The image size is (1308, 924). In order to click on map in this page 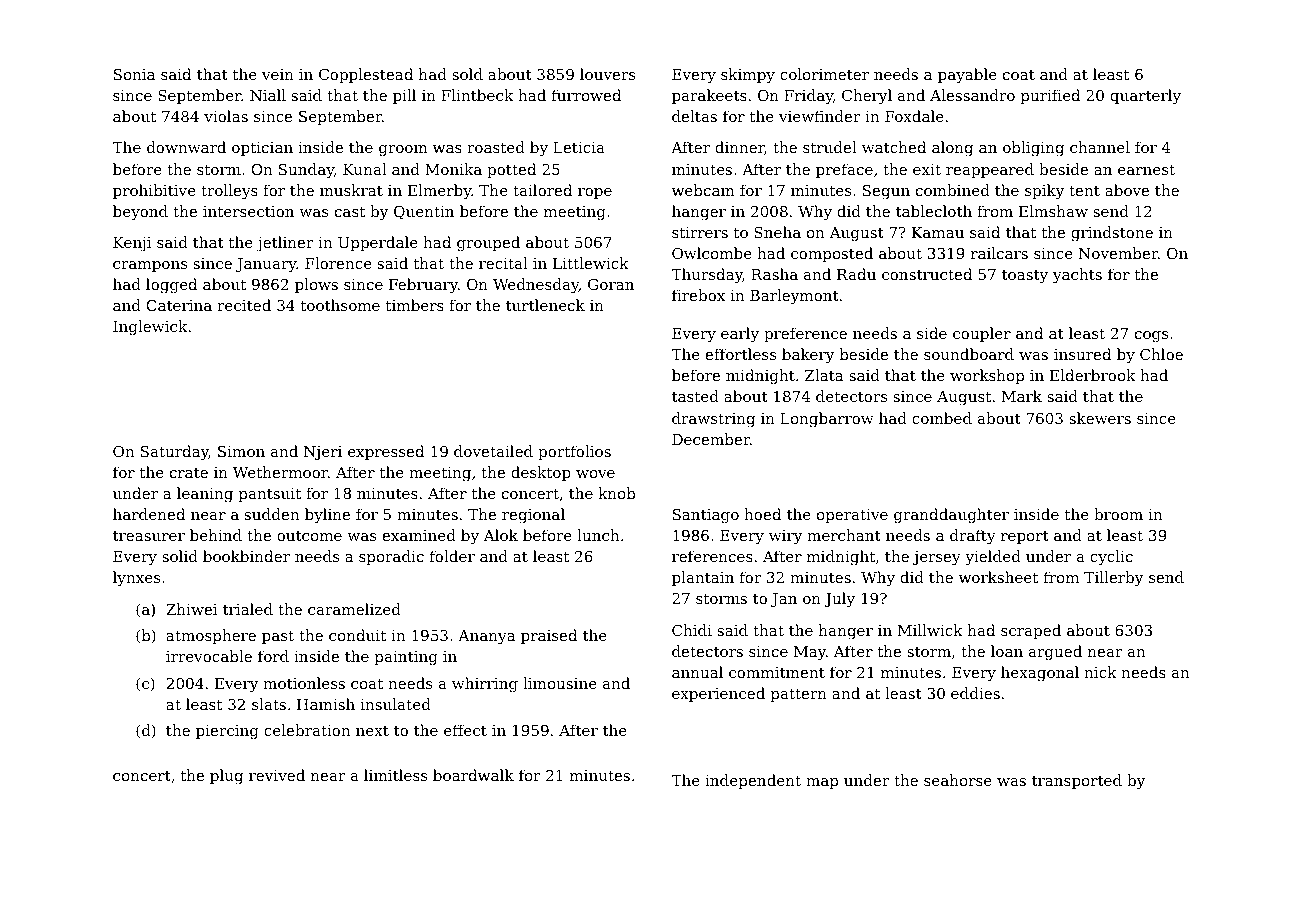, I will do `click(822, 783)`.
